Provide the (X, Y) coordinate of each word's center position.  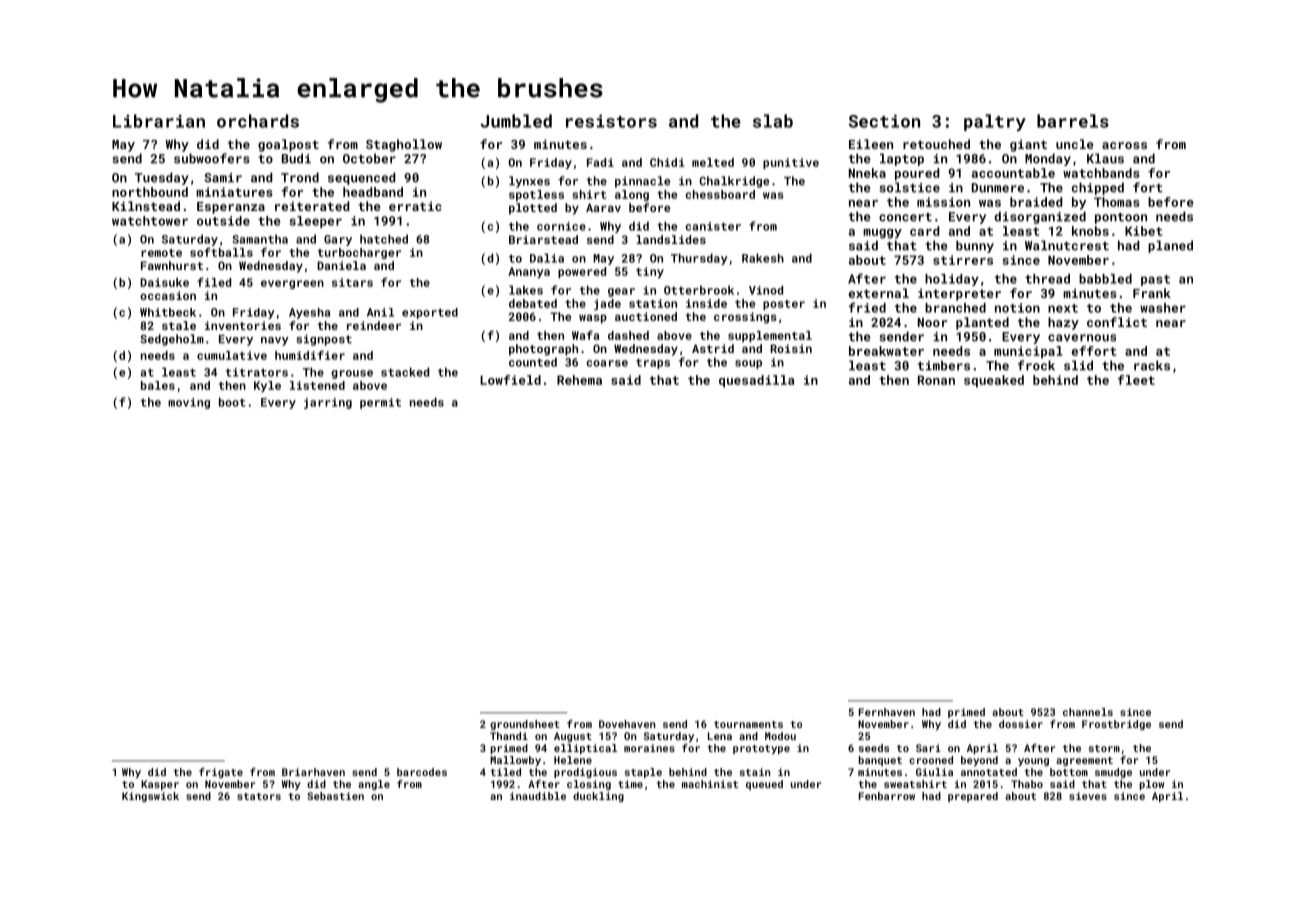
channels (1088, 712)
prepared (973, 797)
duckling (598, 797)
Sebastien (335, 796)
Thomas (1117, 202)
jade (607, 304)
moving (189, 403)
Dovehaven (627, 724)
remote (161, 253)
